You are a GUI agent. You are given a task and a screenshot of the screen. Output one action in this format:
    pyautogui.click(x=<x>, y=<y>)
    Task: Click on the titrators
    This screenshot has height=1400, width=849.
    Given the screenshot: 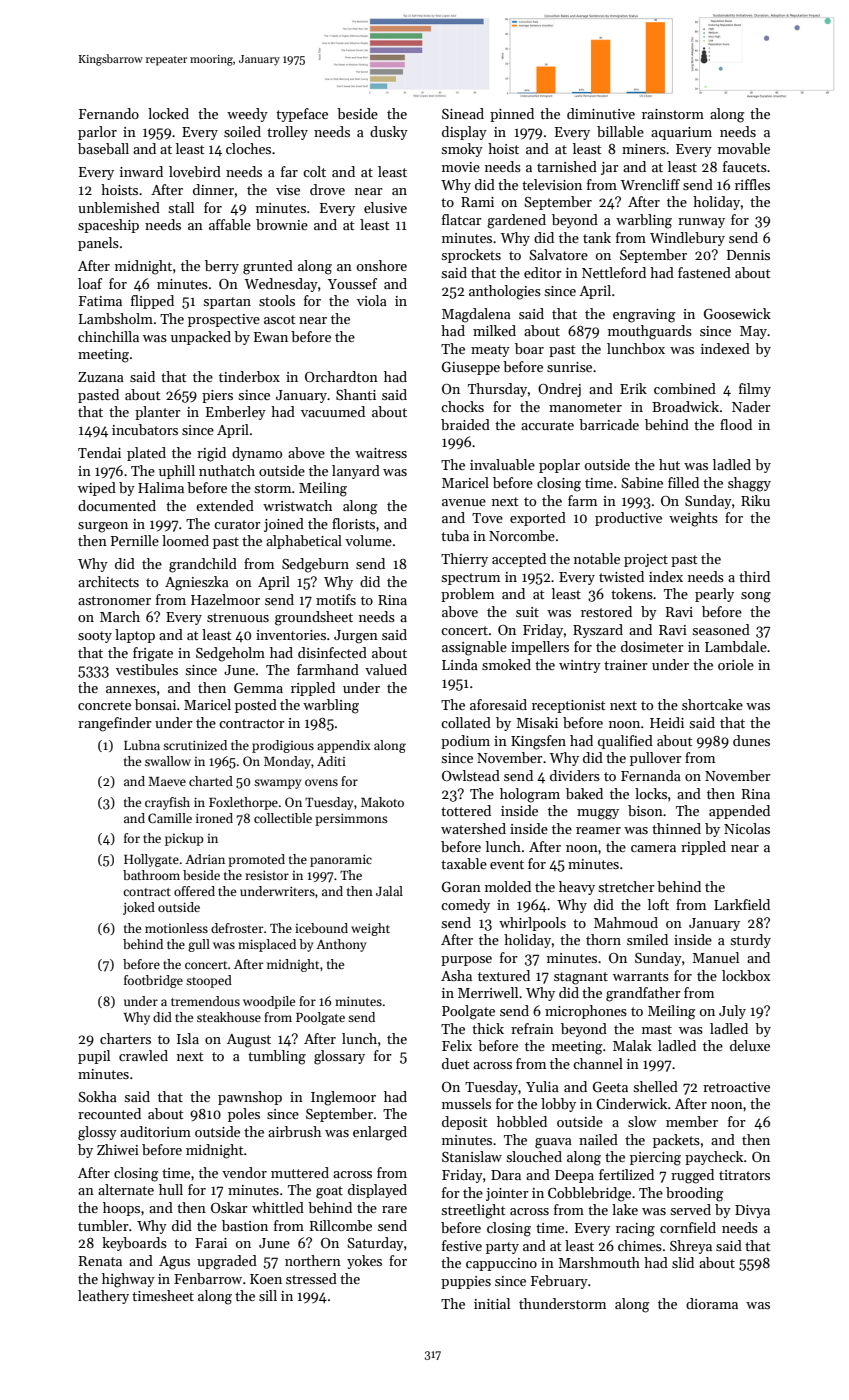 What is the action you would take?
    pyautogui.click(x=744, y=1175)
